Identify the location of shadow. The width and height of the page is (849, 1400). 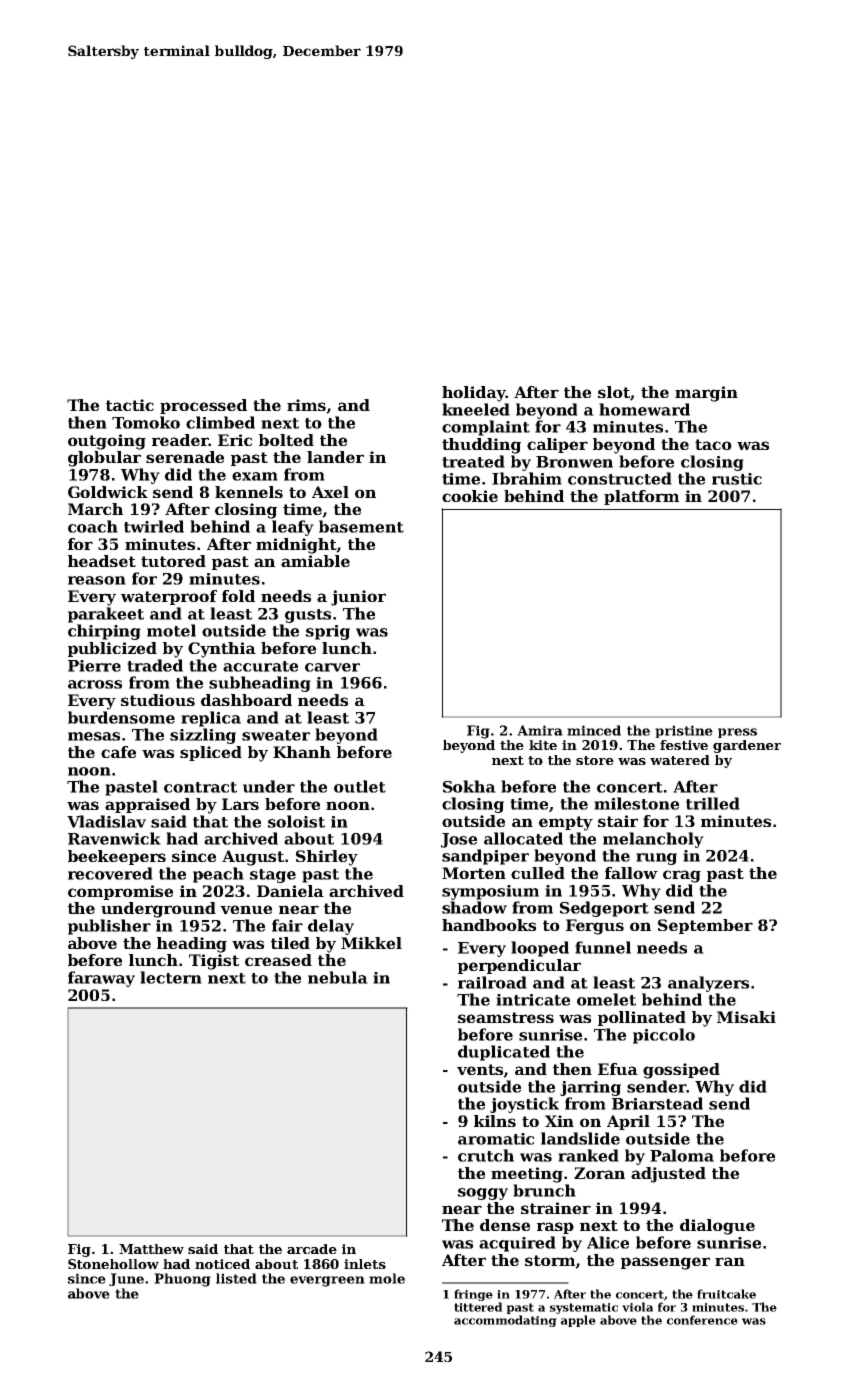
(474, 907).
